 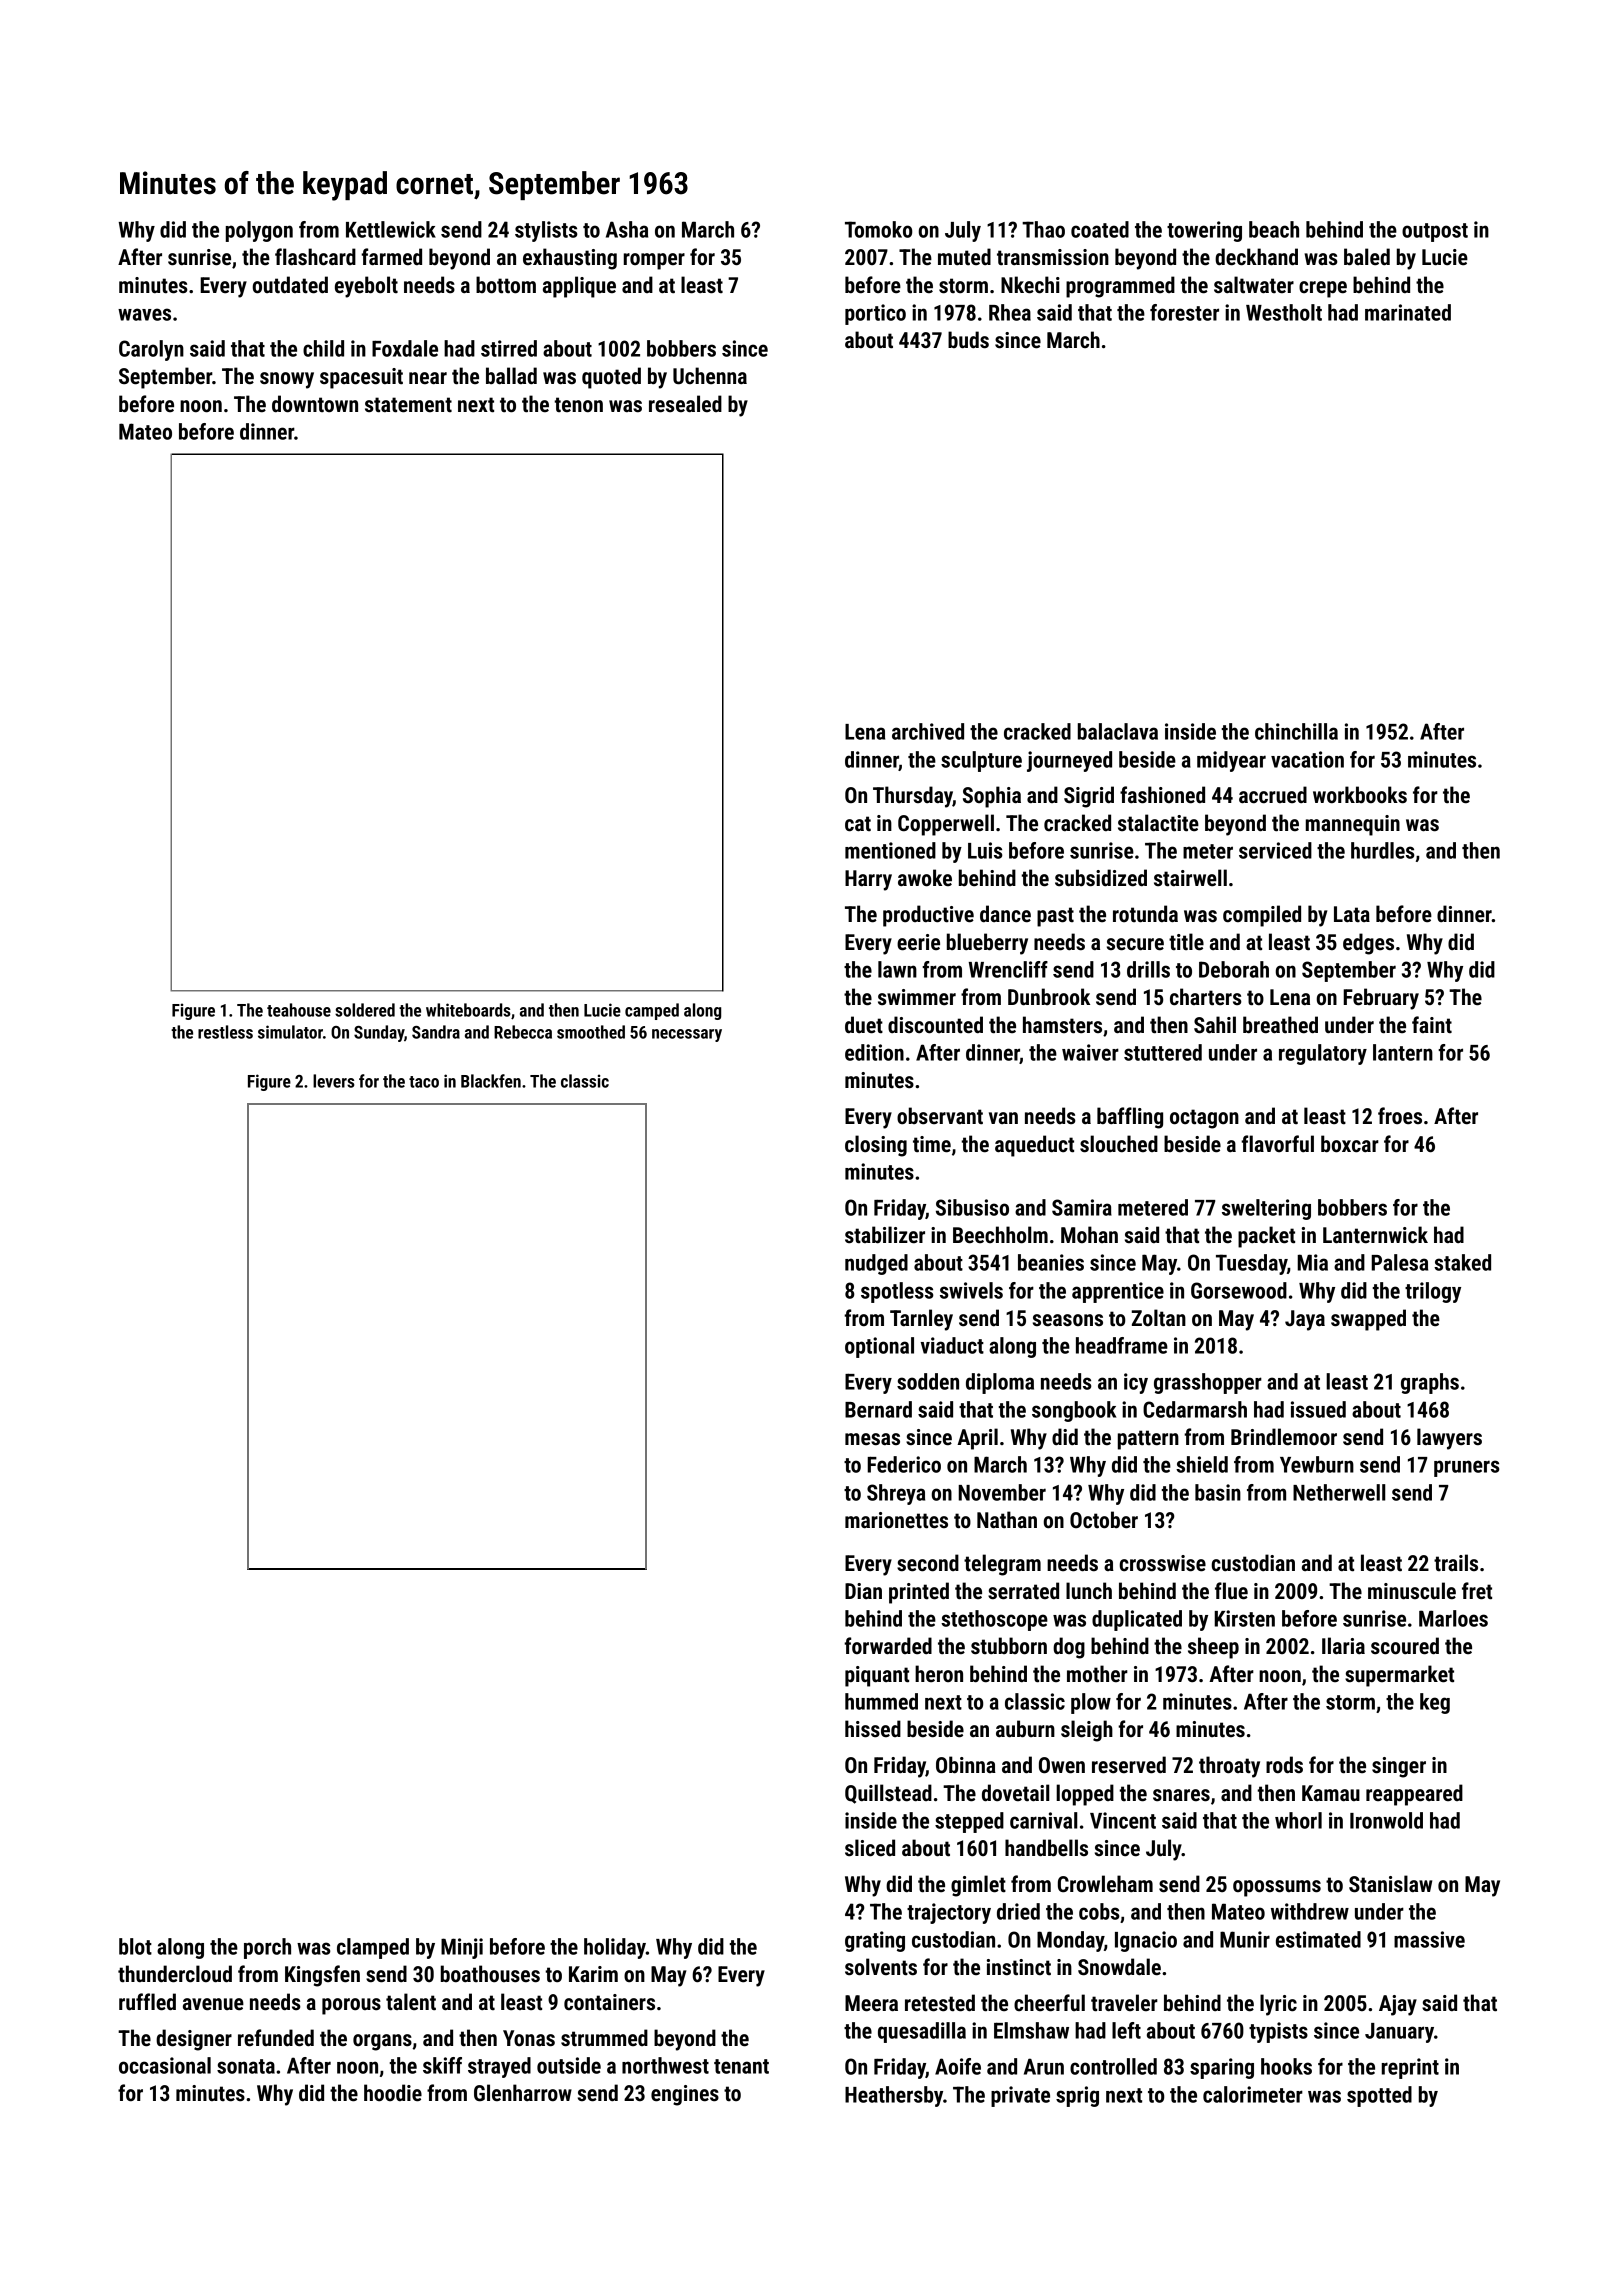 What do you see at coordinates (334, 1081) in the page?
I see `levers` at bounding box center [334, 1081].
